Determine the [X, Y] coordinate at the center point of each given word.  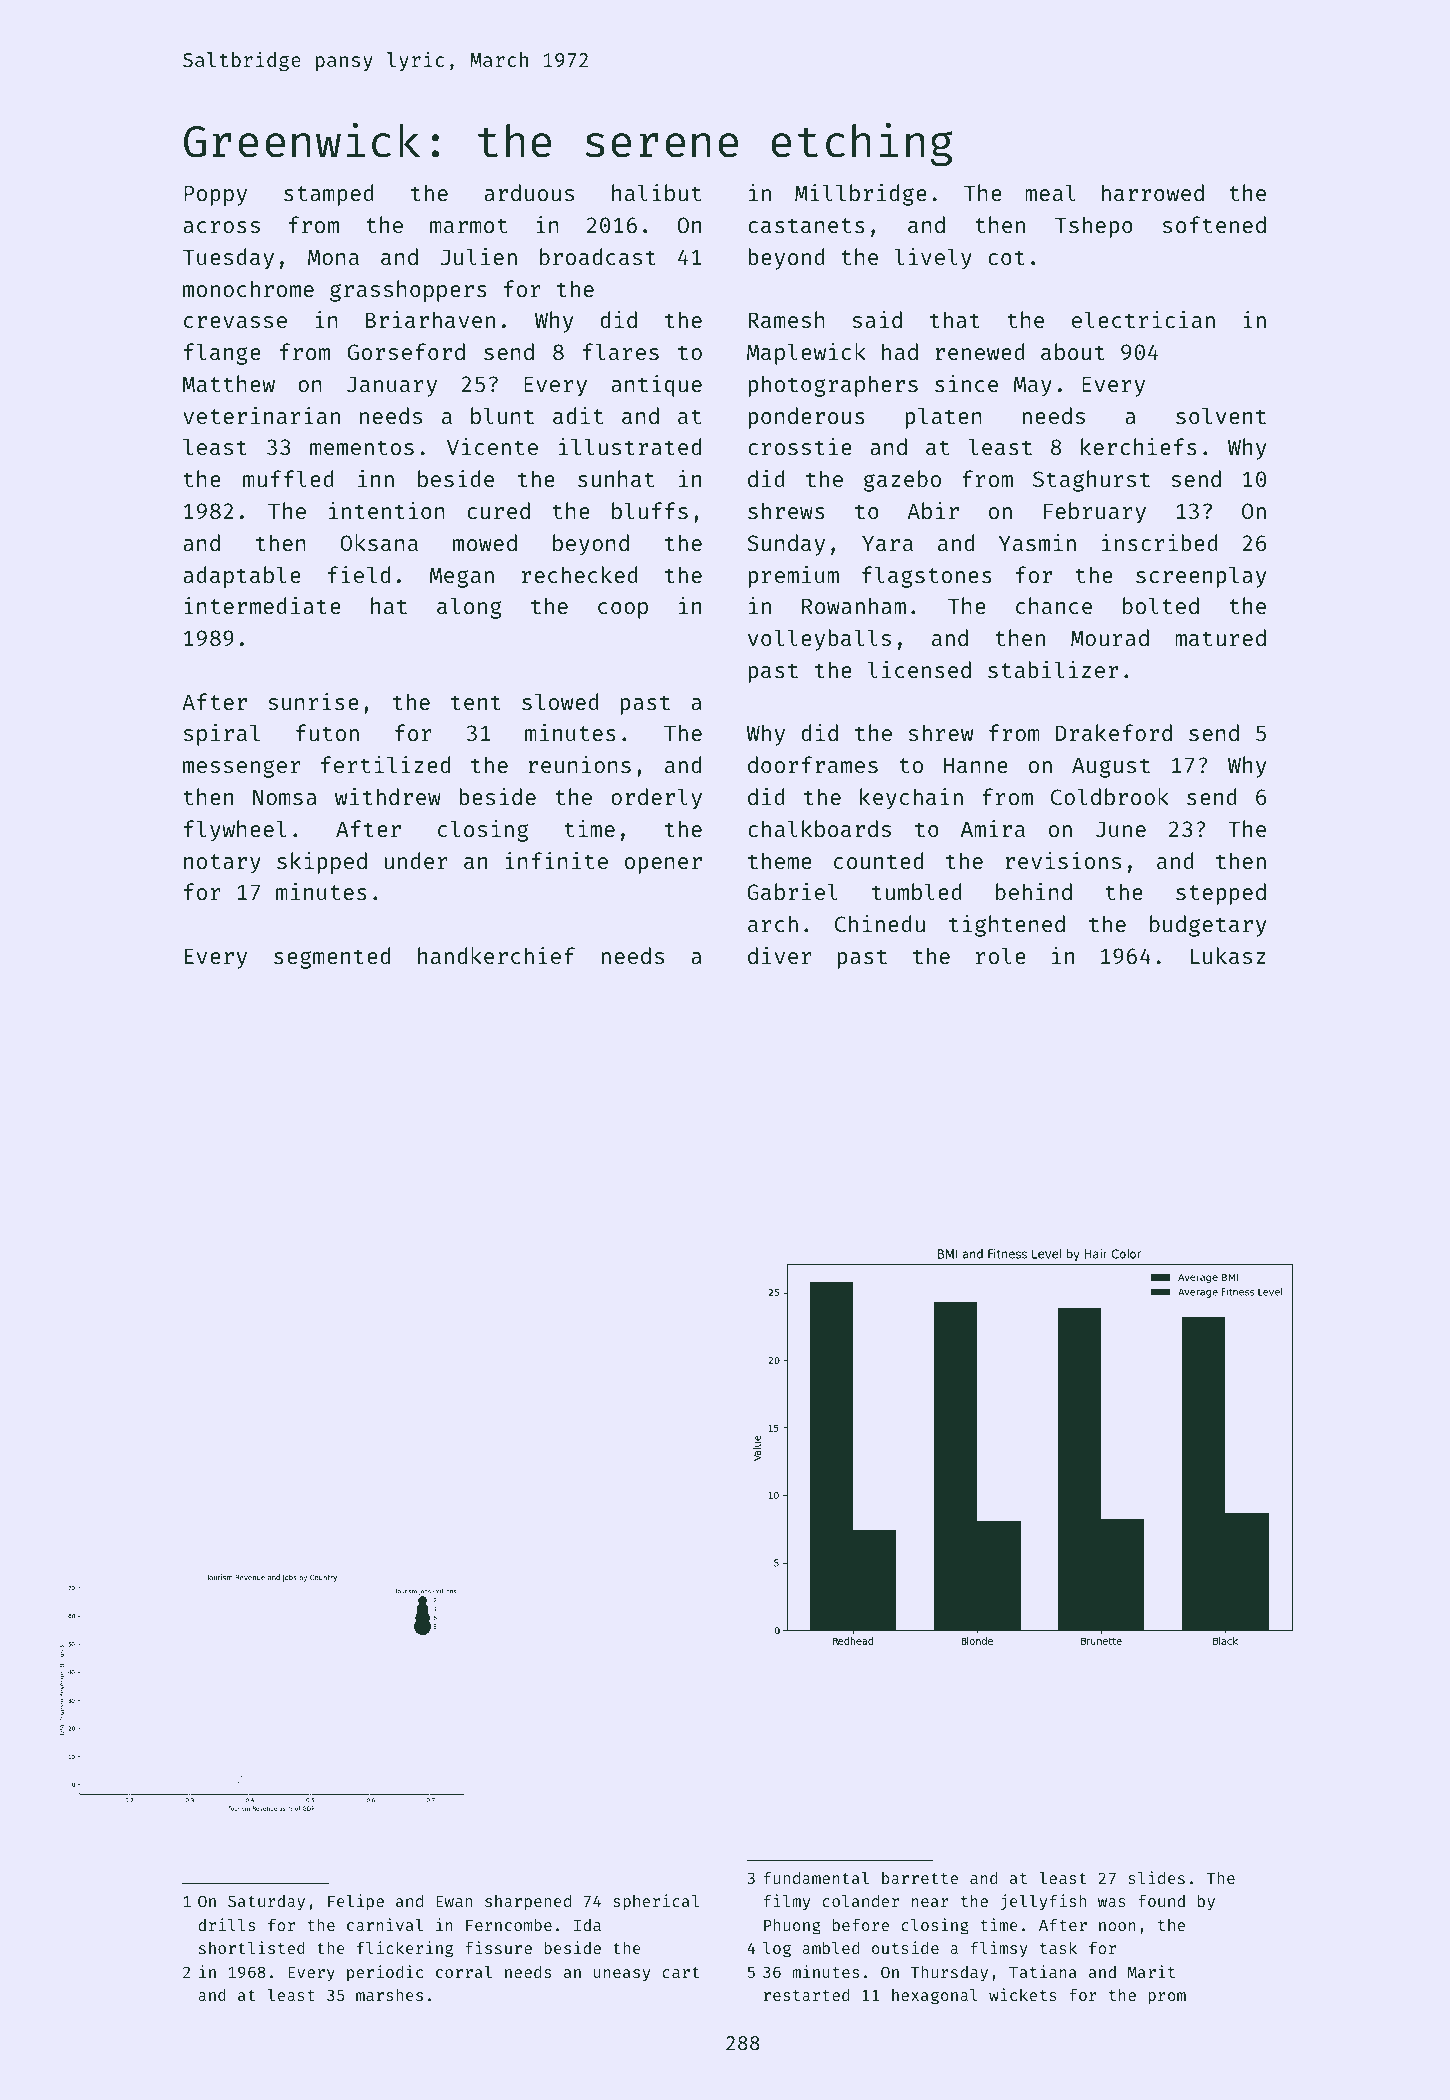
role [1001, 955]
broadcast [598, 256]
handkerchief [496, 955]
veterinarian [261, 415]
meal [1050, 192]
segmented [332, 958]
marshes [389, 1995]
